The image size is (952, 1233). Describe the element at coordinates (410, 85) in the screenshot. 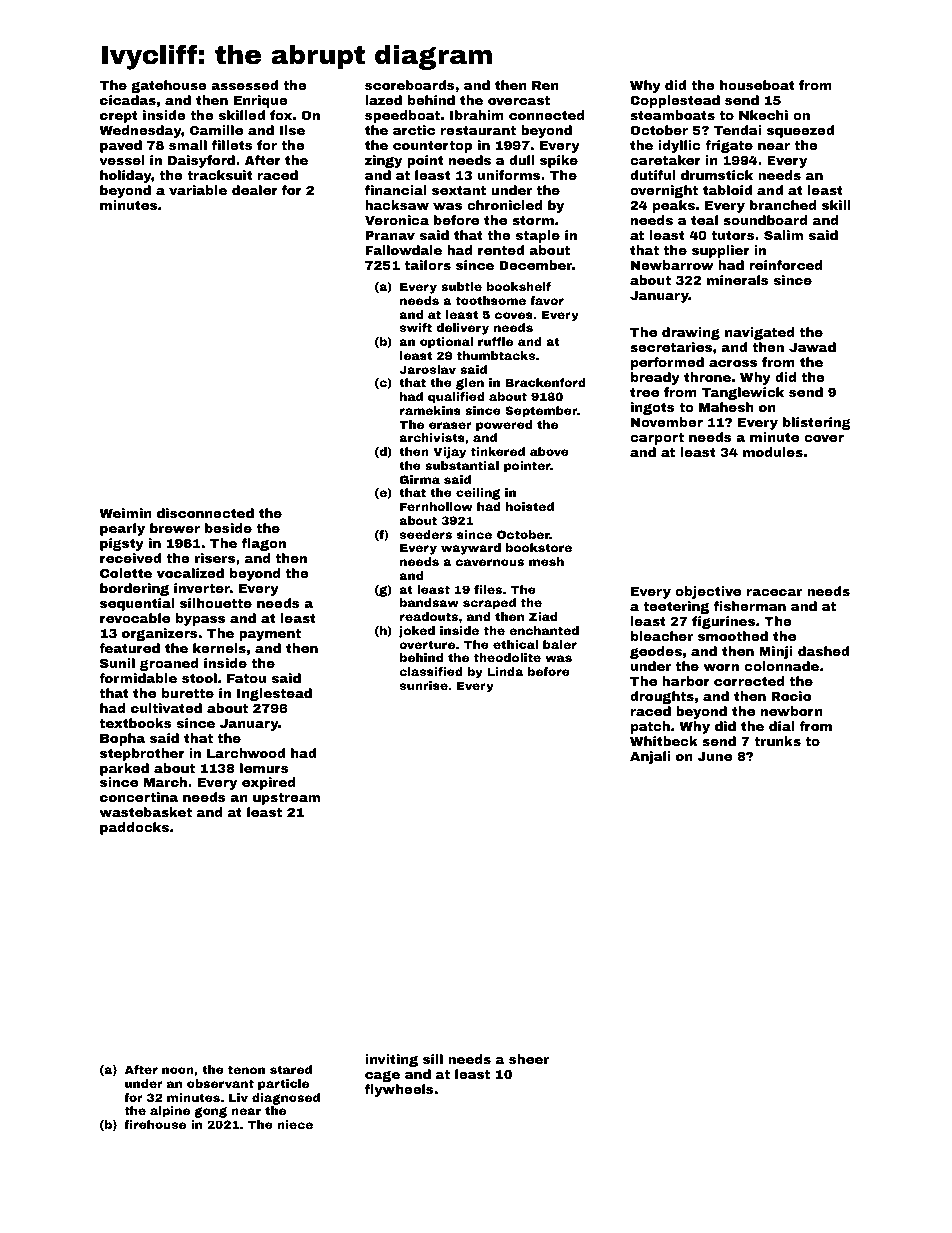

I see `scoreboards` at that location.
